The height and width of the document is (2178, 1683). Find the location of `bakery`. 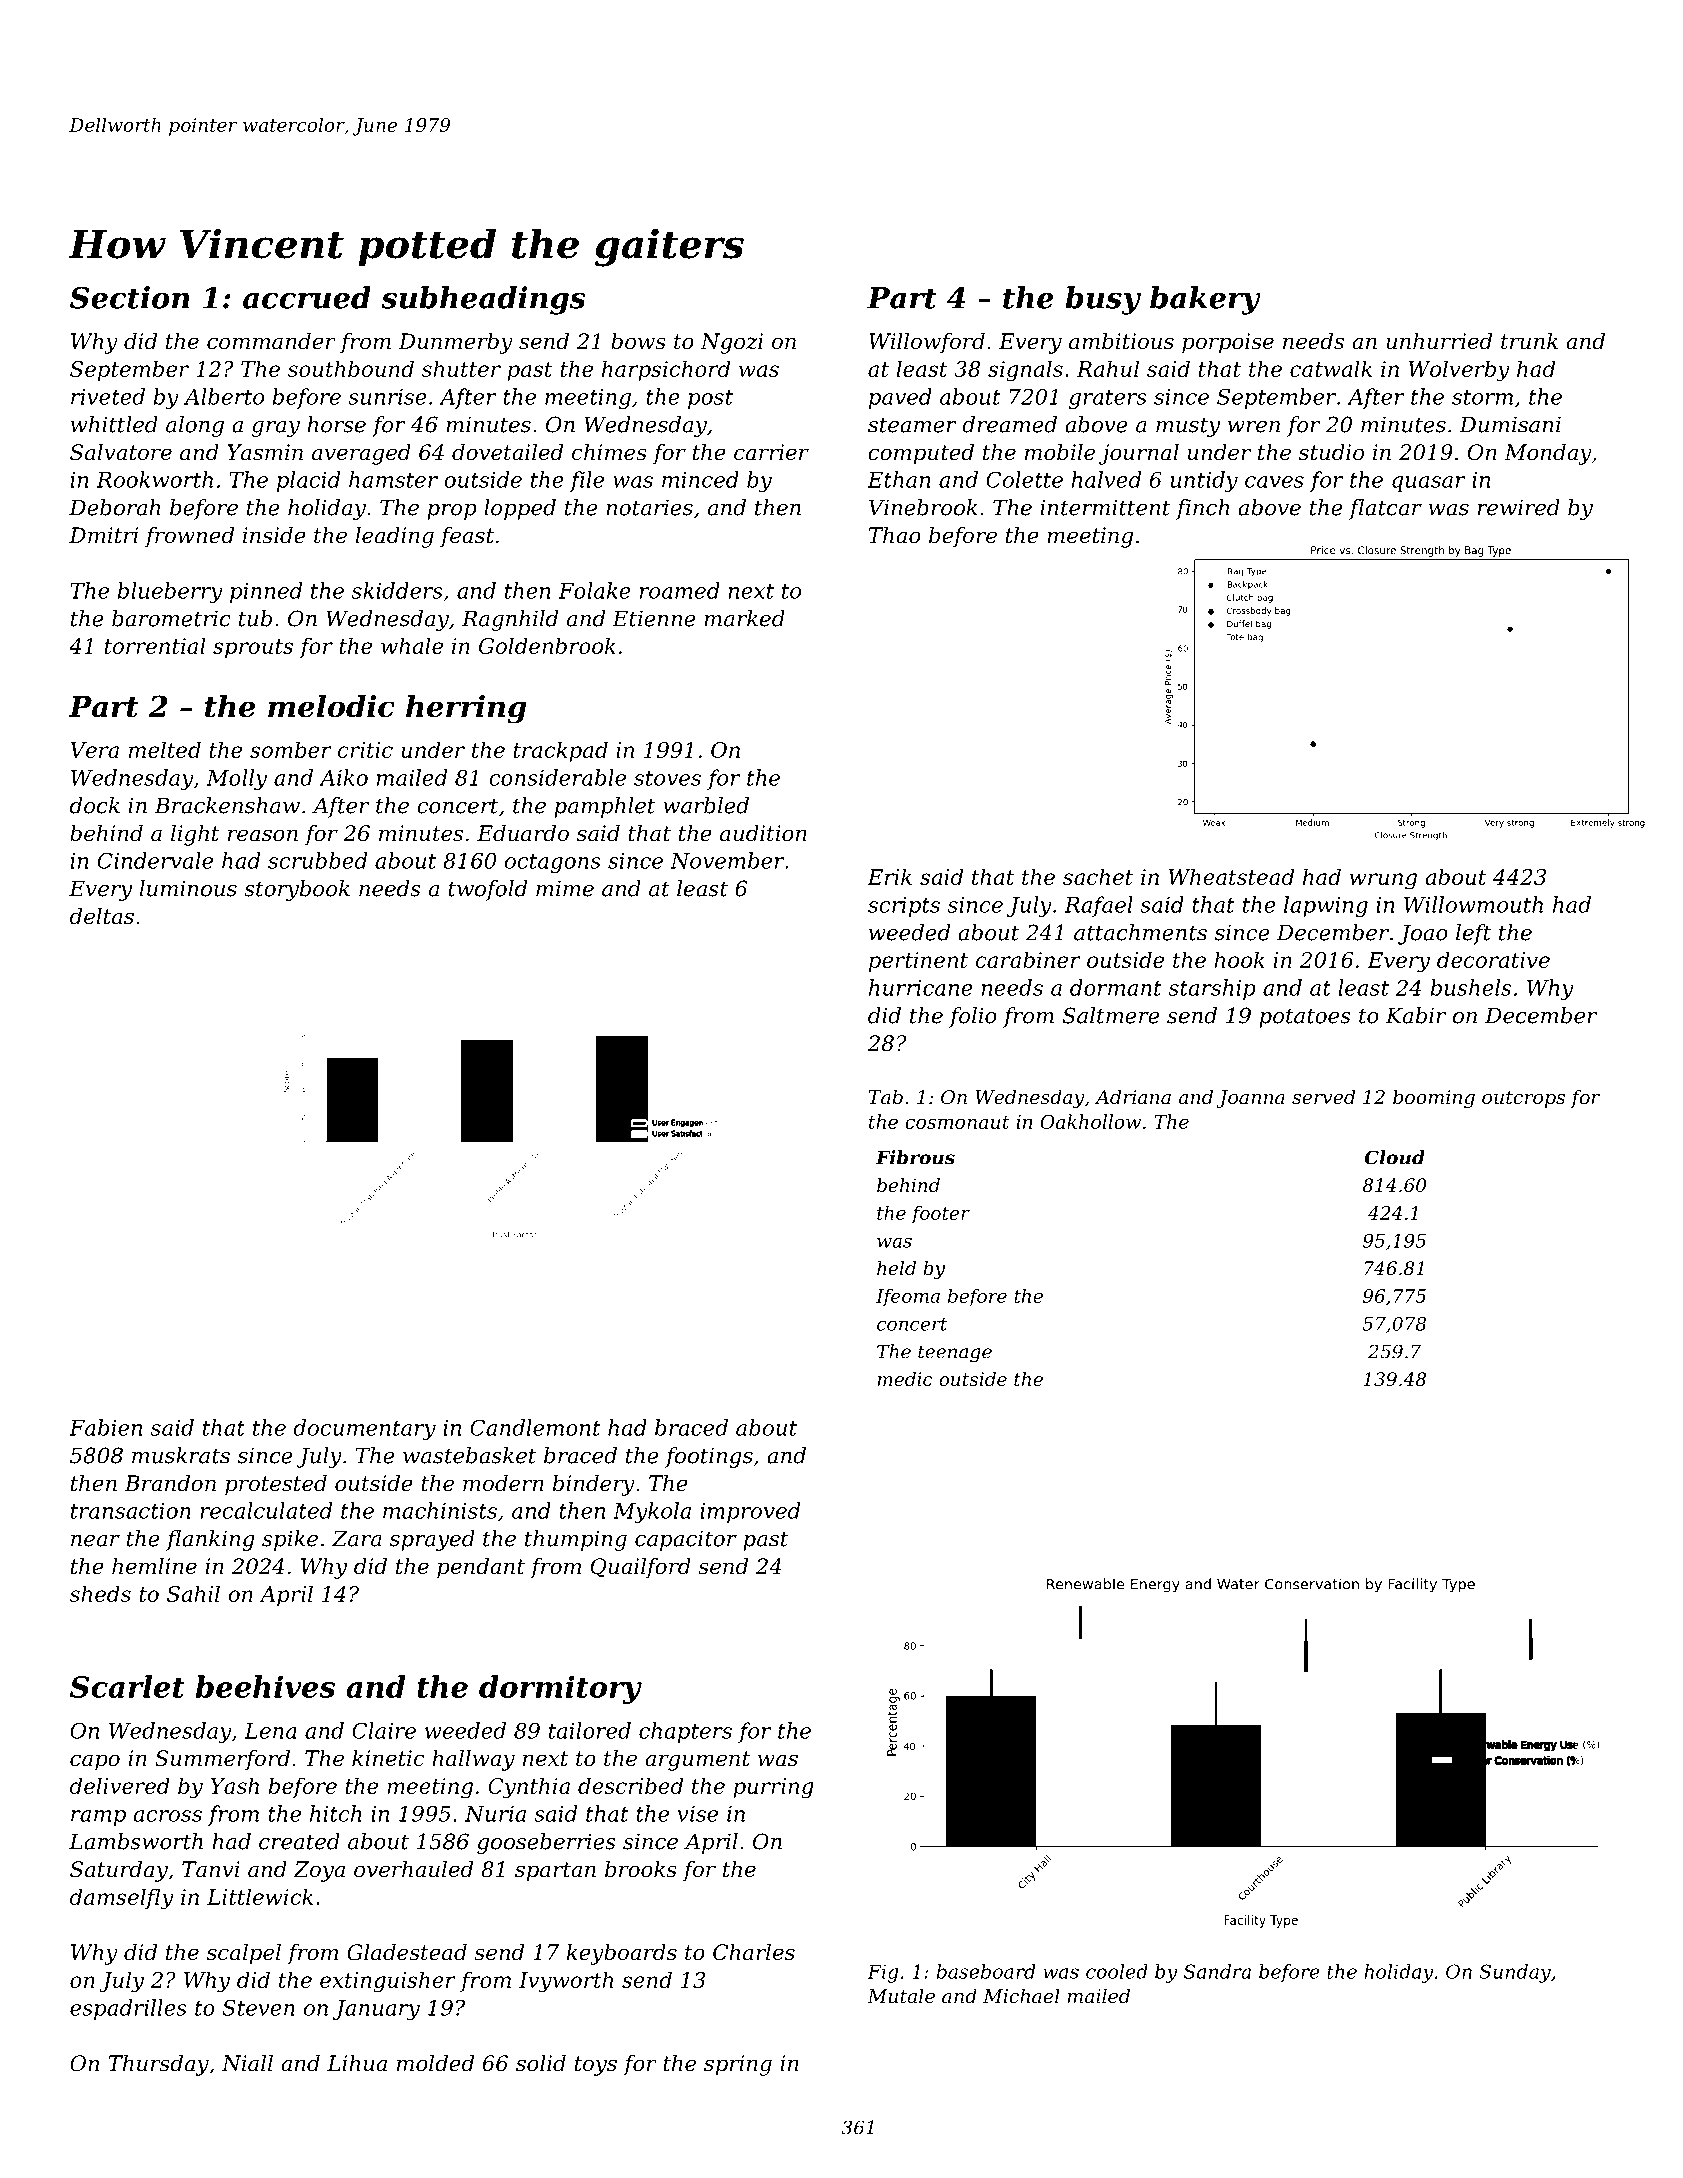

bakery is located at coordinates (1205, 300).
